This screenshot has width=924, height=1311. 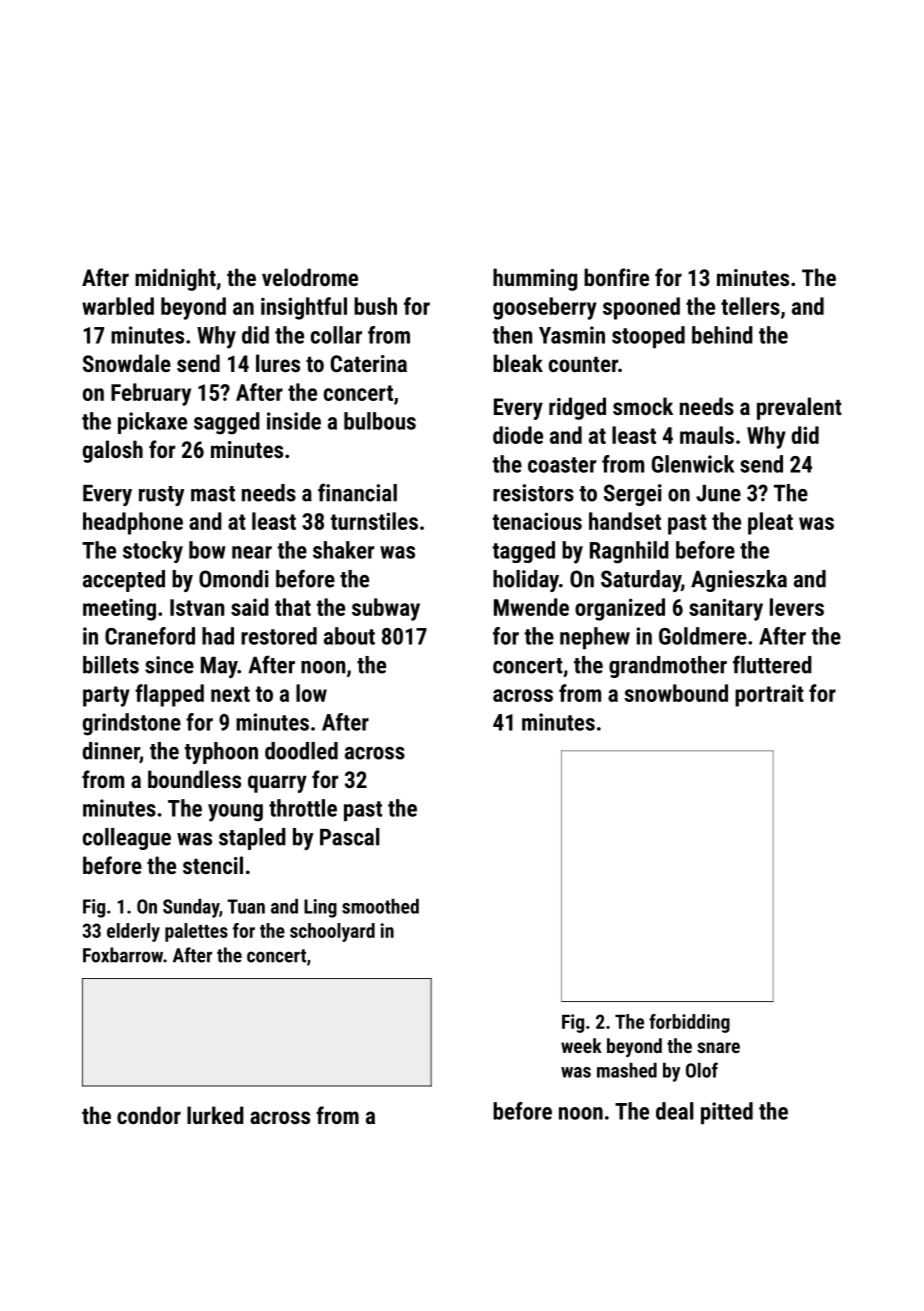 I want to click on palettes, so click(x=196, y=932).
